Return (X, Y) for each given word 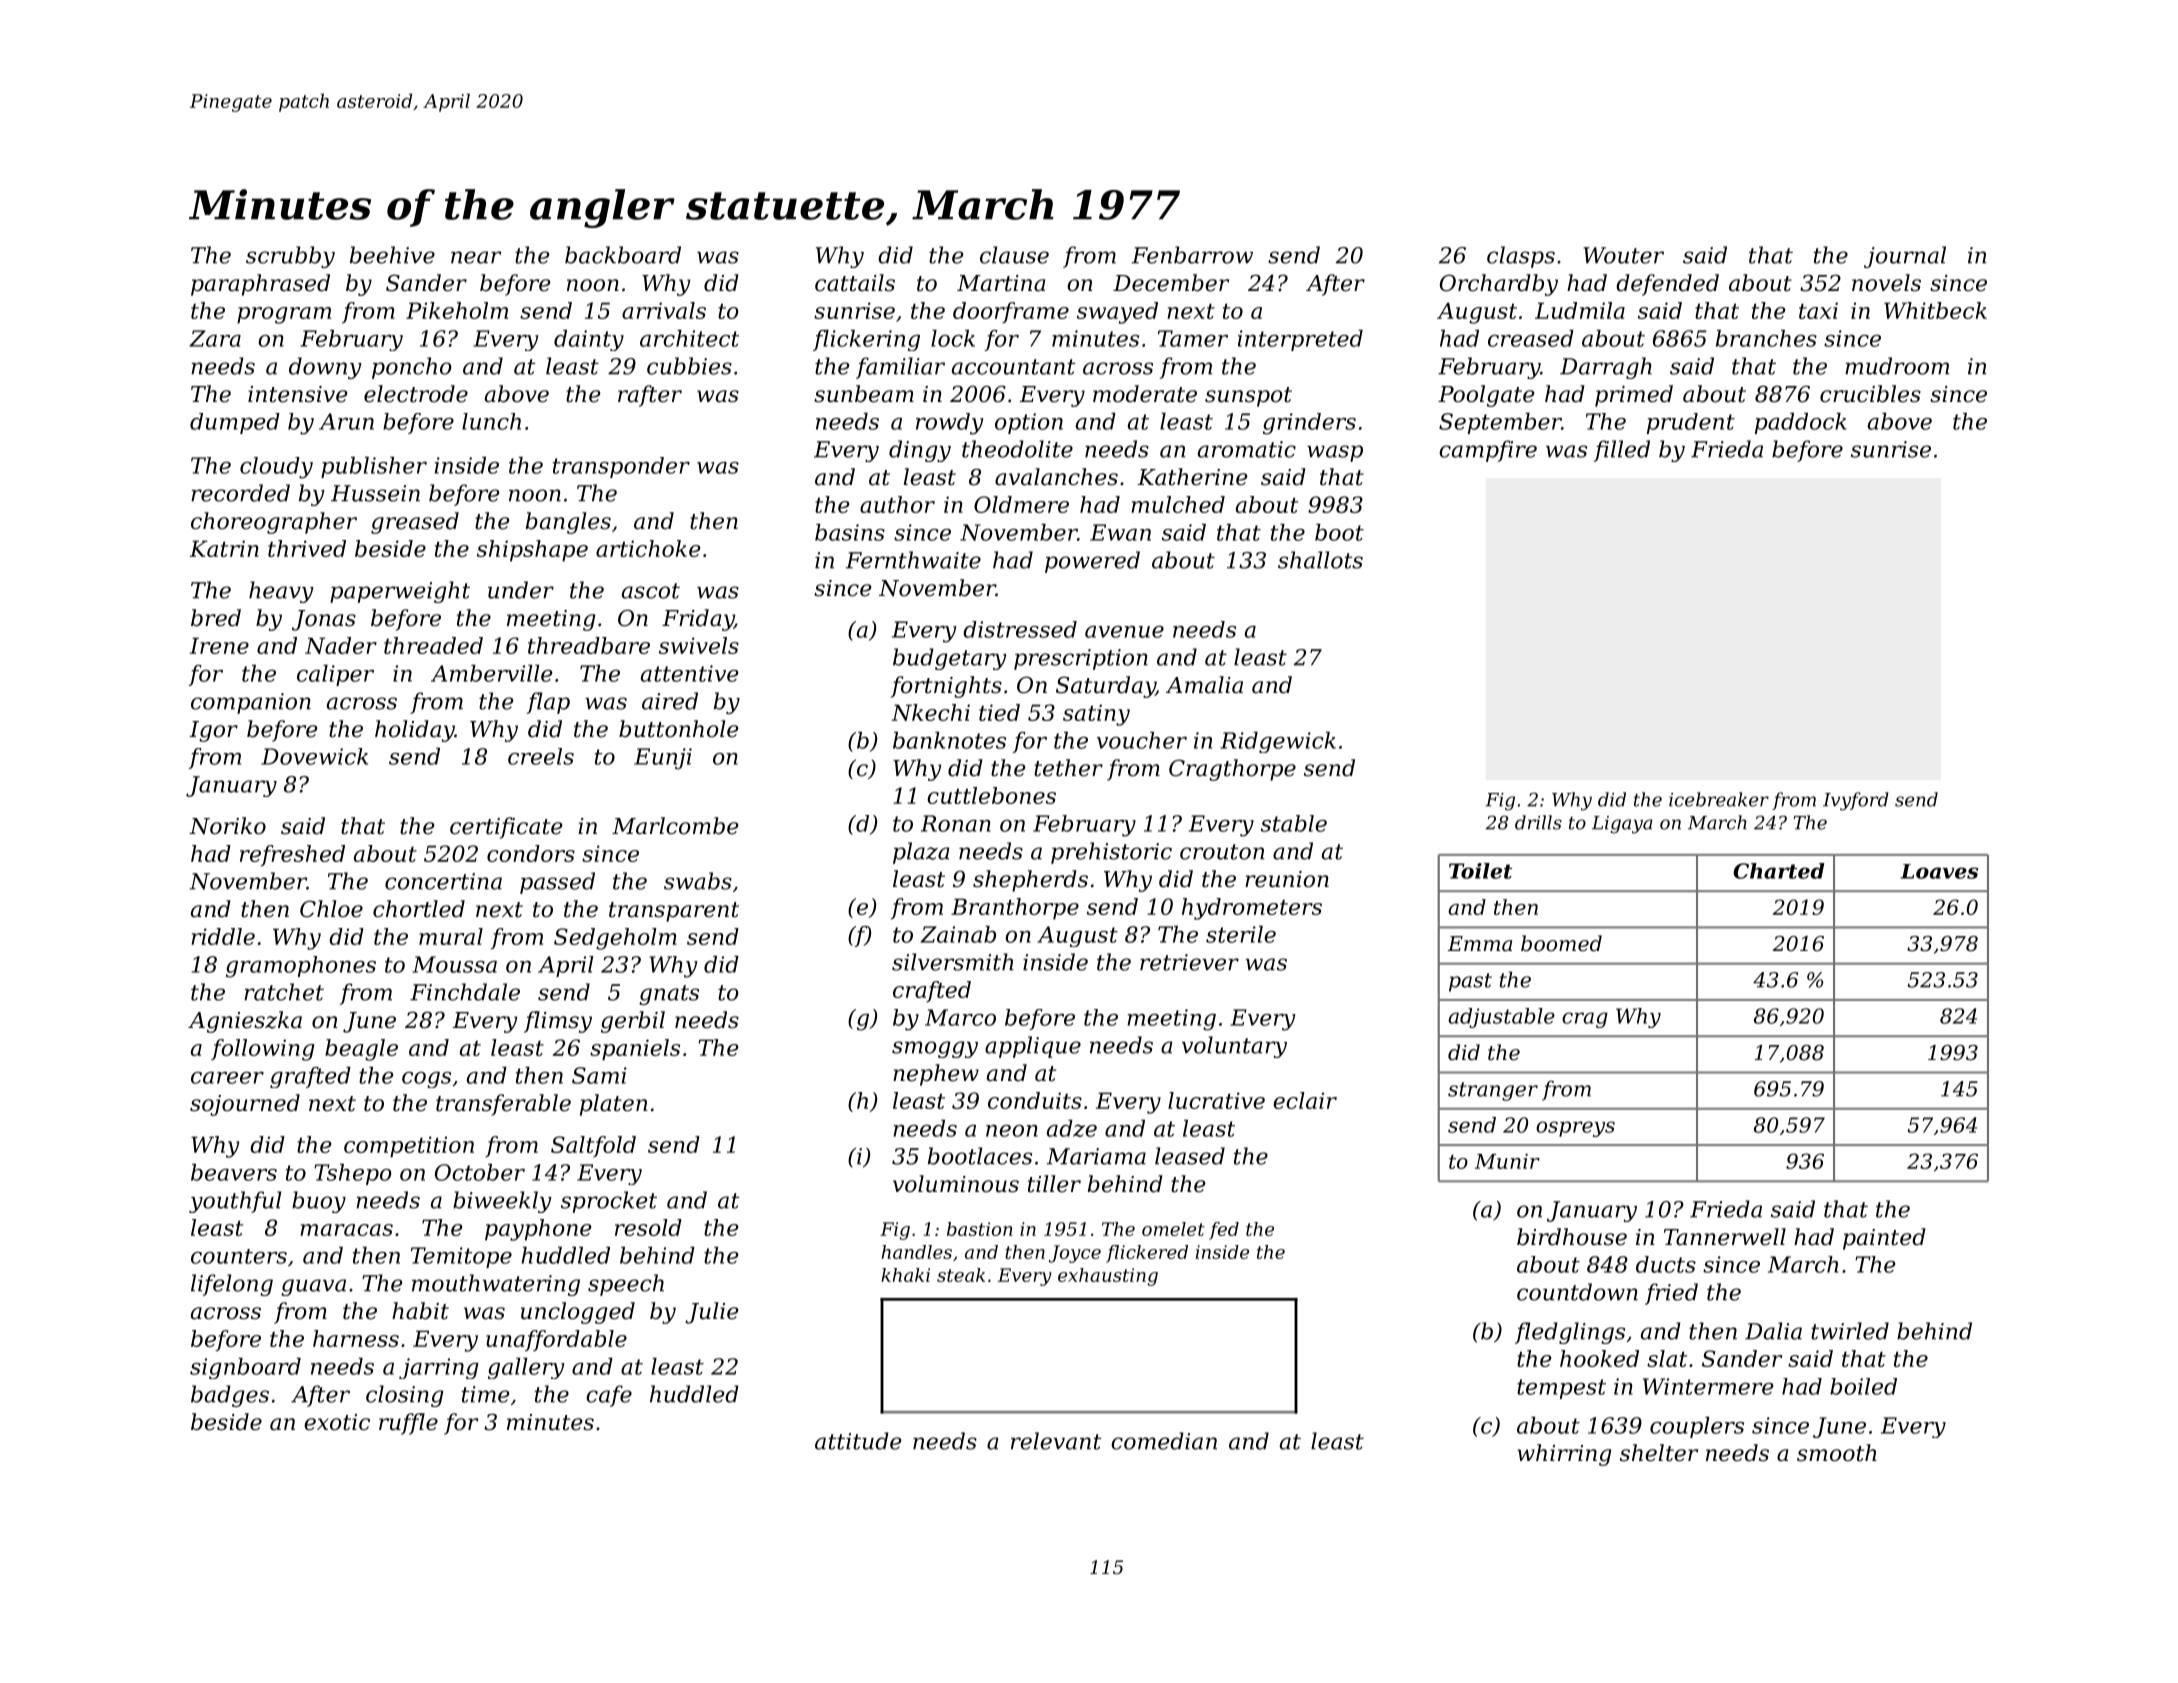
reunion (1287, 879)
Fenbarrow (1192, 255)
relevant (1056, 1441)
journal (1905, 257)
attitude (858, 1441)
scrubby (290, 257)
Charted (1779, 871)
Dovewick (314, 756)
